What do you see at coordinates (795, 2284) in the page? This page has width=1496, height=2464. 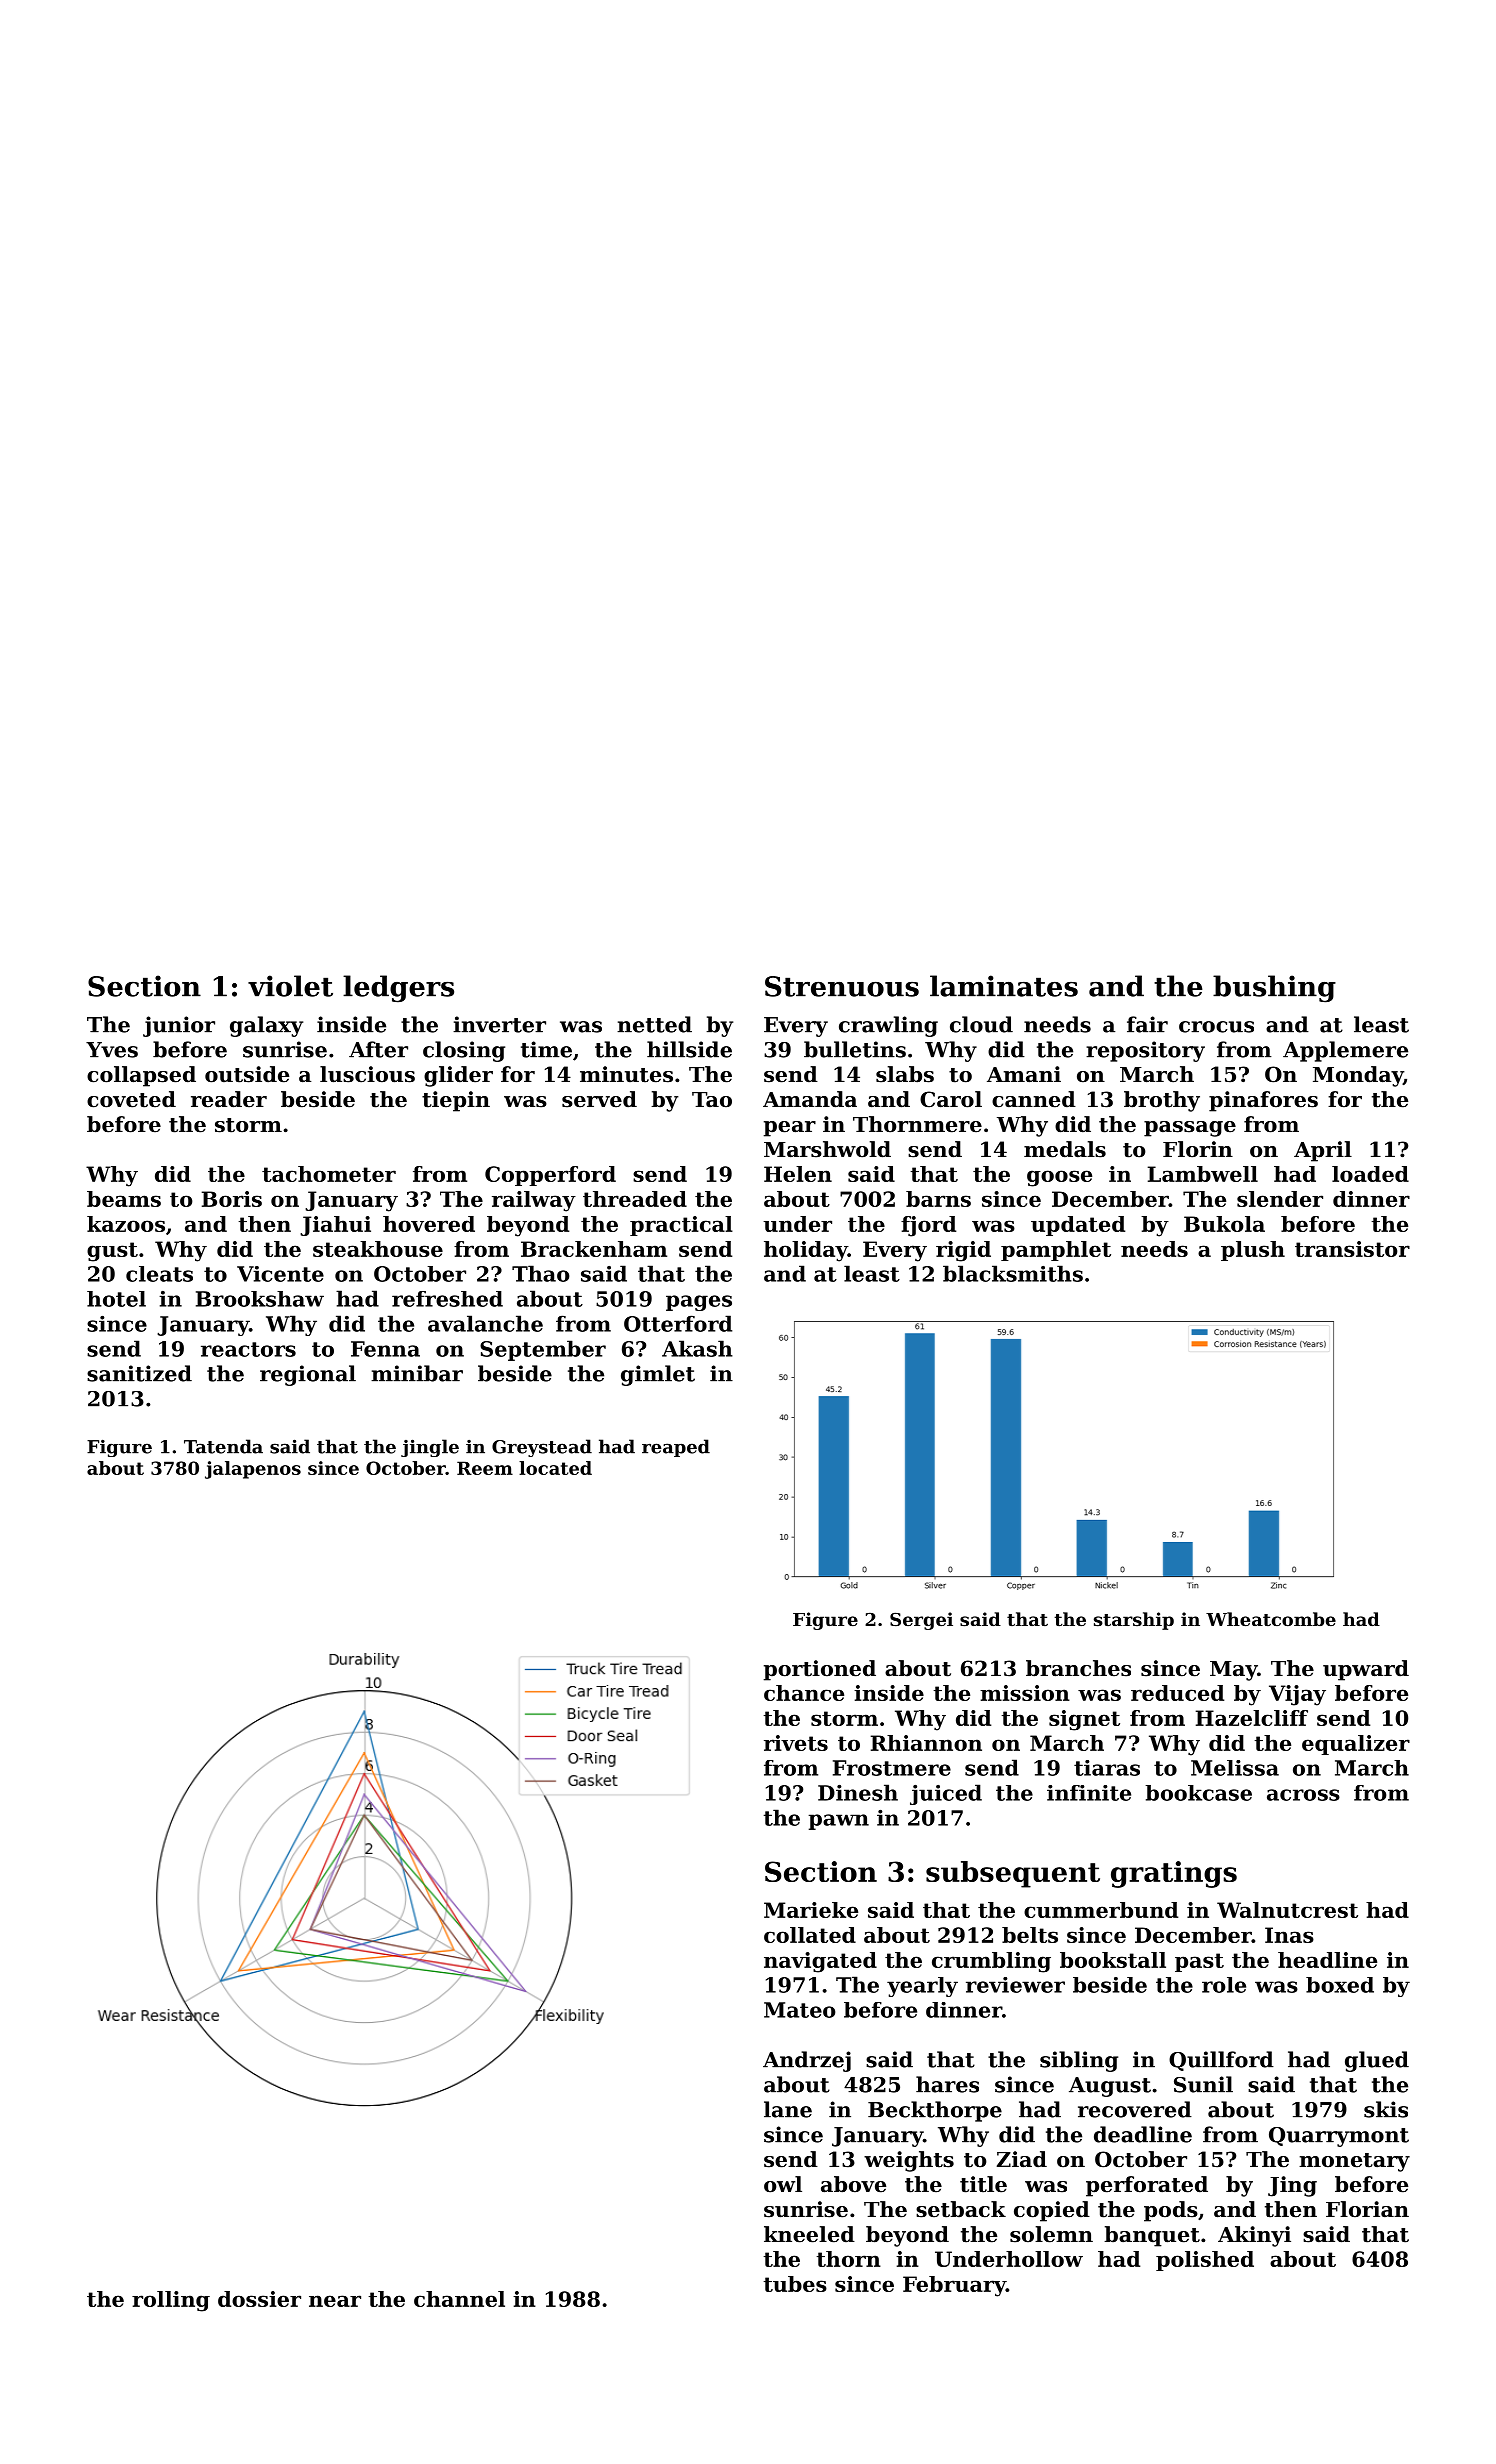 I see `tubes` at bounding box center [795, 2284].
